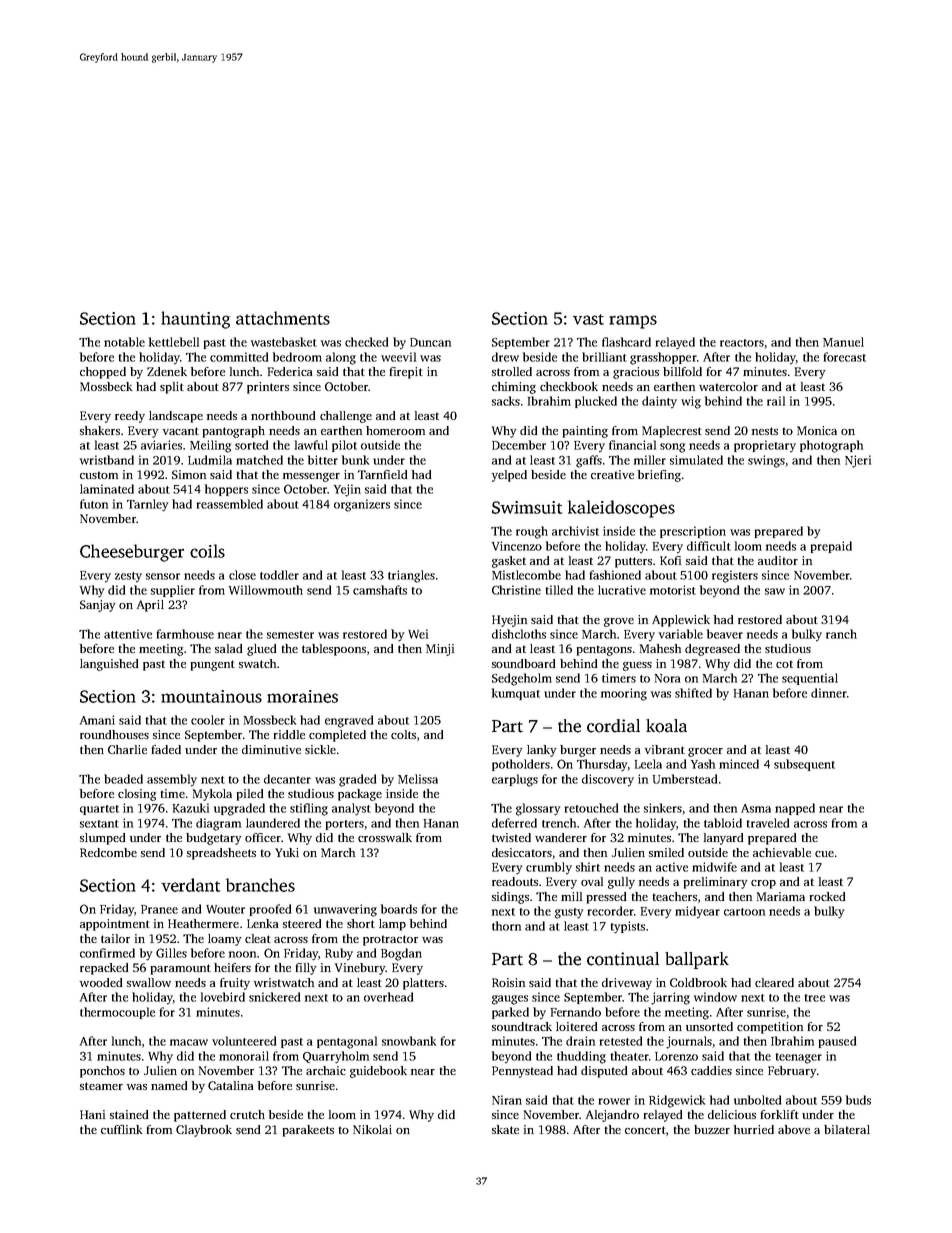 This image has height=1233, width=952. Describe the element at coordinates (229, 504) in the image. I see `reassembled` at that location.
